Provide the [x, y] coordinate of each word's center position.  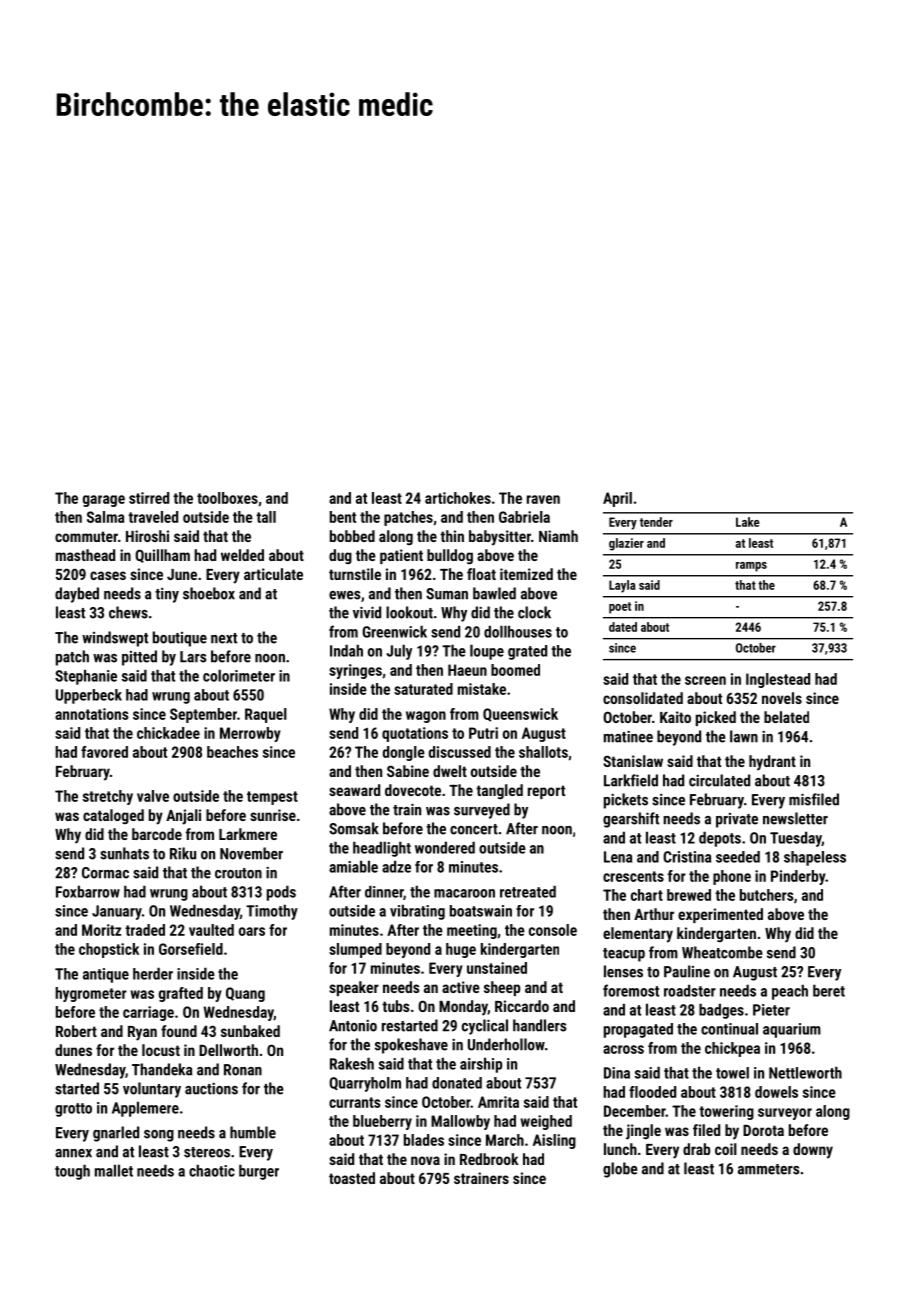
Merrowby [250, 734]
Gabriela [524, 517]
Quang [245, 994]
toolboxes [227, 498]
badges [721, 1011]
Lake [748, 522]
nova [425, 1160]
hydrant [772, 763]
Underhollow [506, 1044]
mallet [114, 1170]
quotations [415, 734]
